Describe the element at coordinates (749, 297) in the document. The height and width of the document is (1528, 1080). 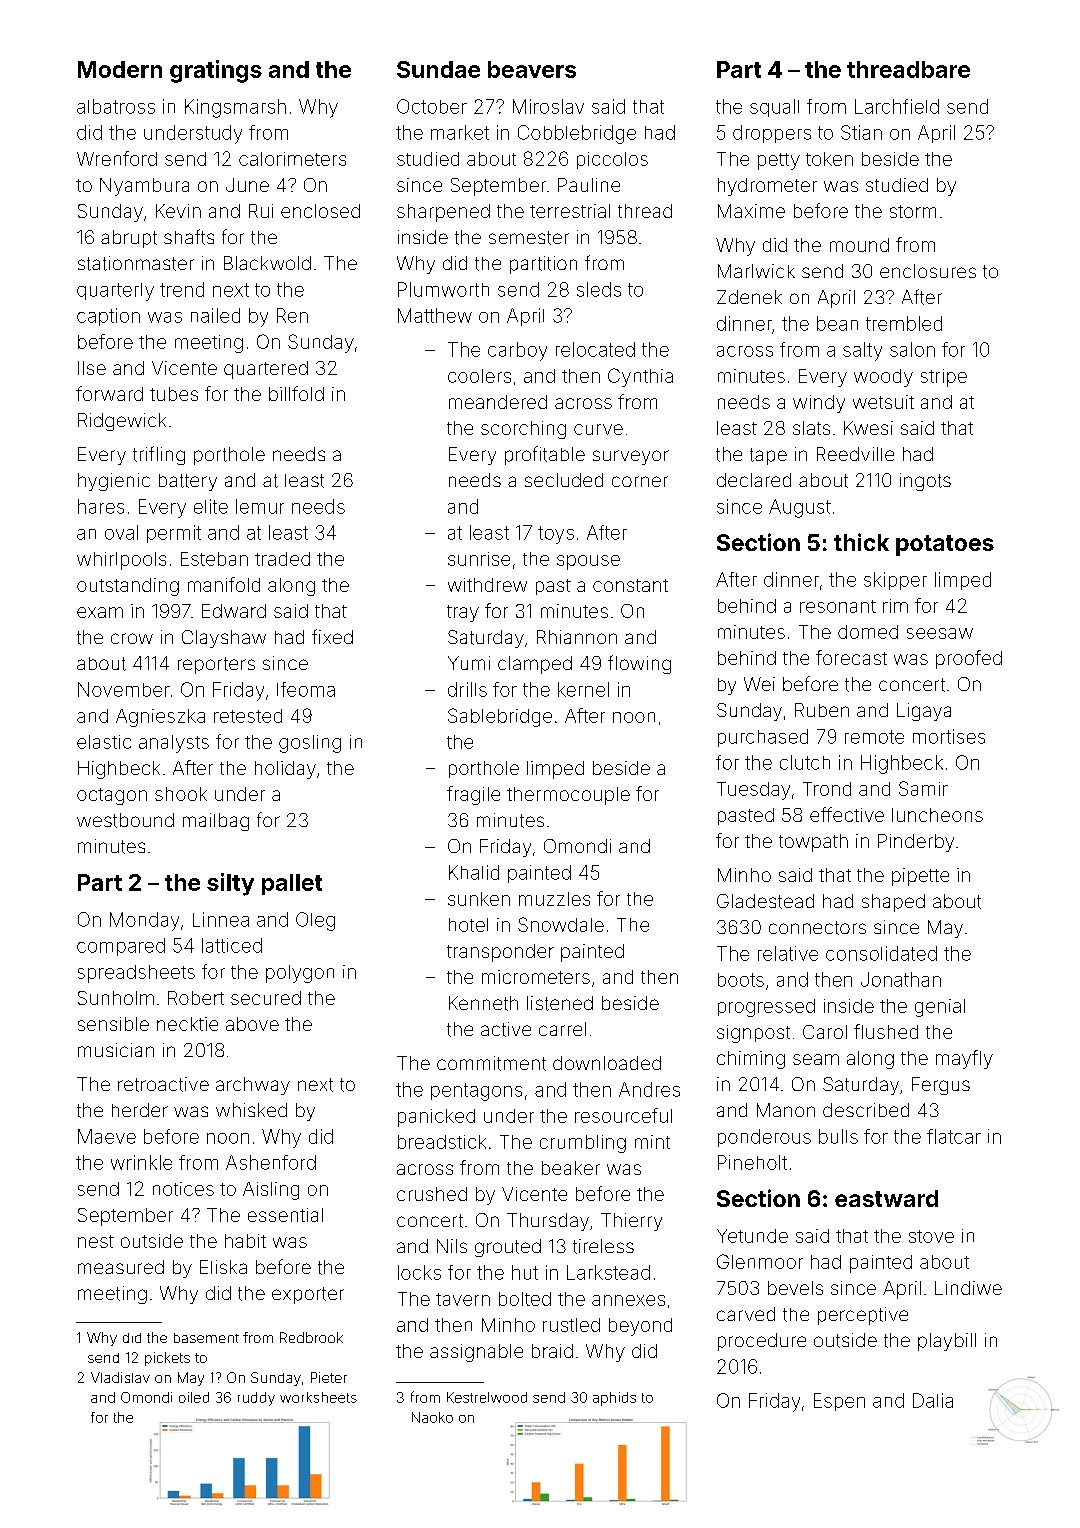
I see `Zdenek` at that location.
